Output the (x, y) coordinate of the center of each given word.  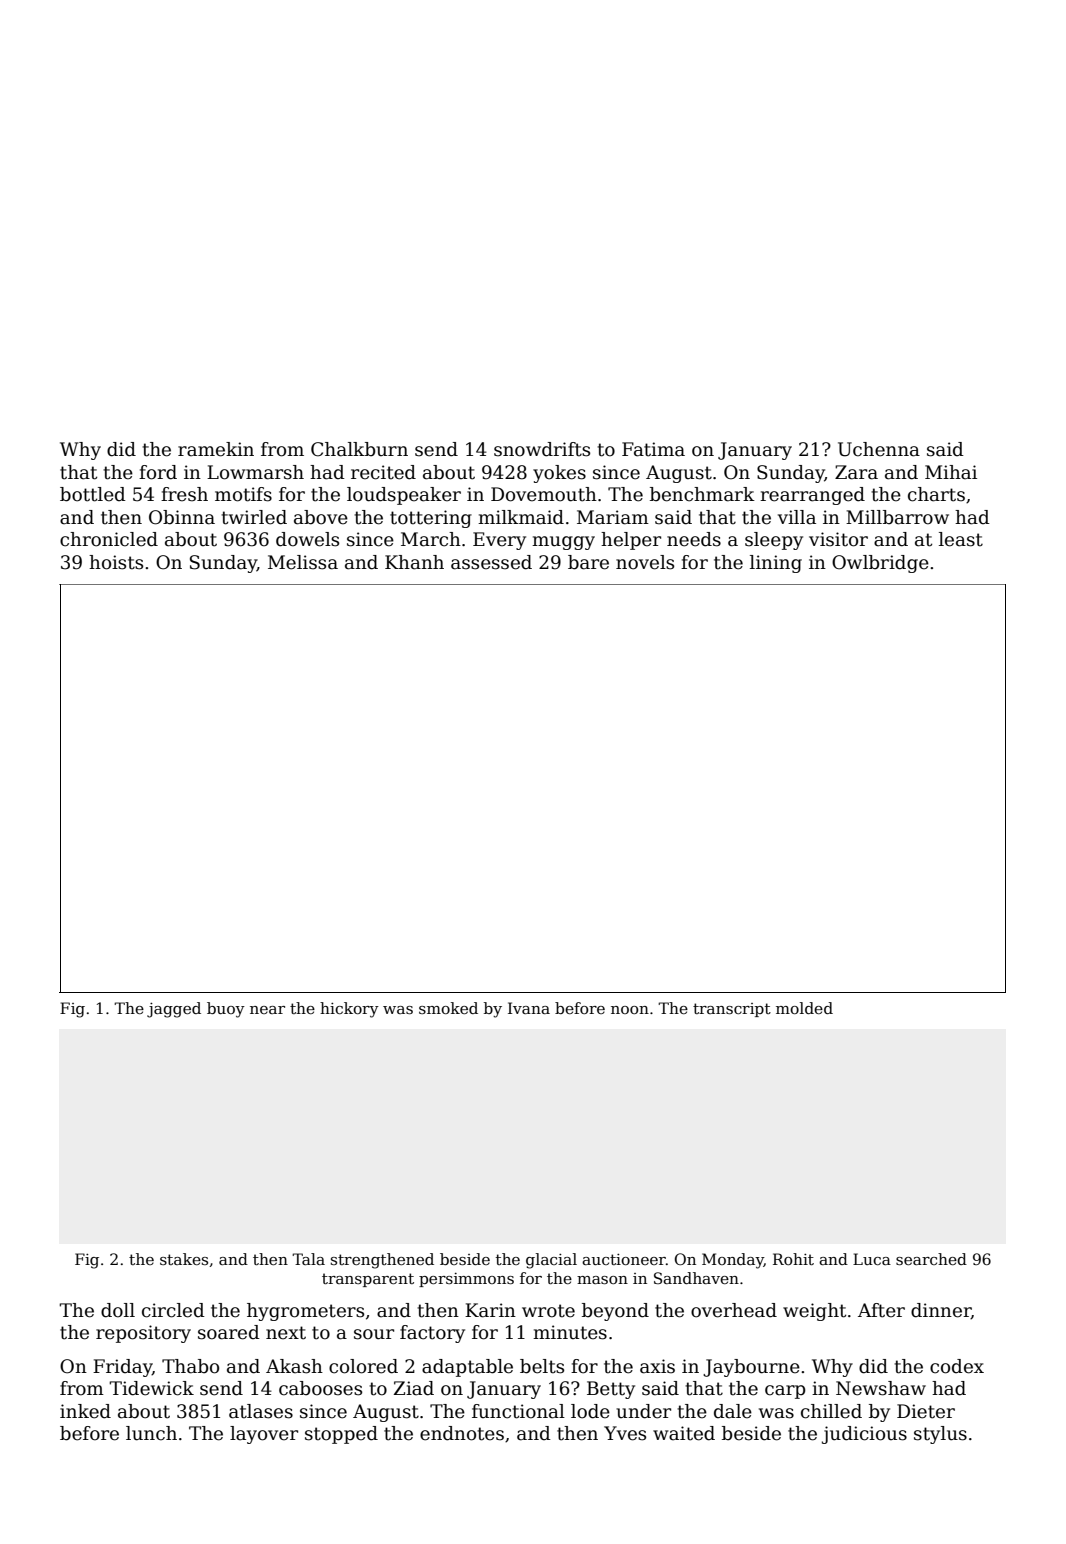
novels (645, 562)
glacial (551, 1261)
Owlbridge (880, 564)
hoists (116, 562)
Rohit (793, 1259)
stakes (184, 1259)
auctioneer (624, 1259)
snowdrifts (542, 449)
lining (776, 564)
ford (158, 472)
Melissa (303, 562)
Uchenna (879, 449)
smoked (448, 1008)
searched (931, 1259)
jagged (174, 1010)
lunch (151, 1433)
